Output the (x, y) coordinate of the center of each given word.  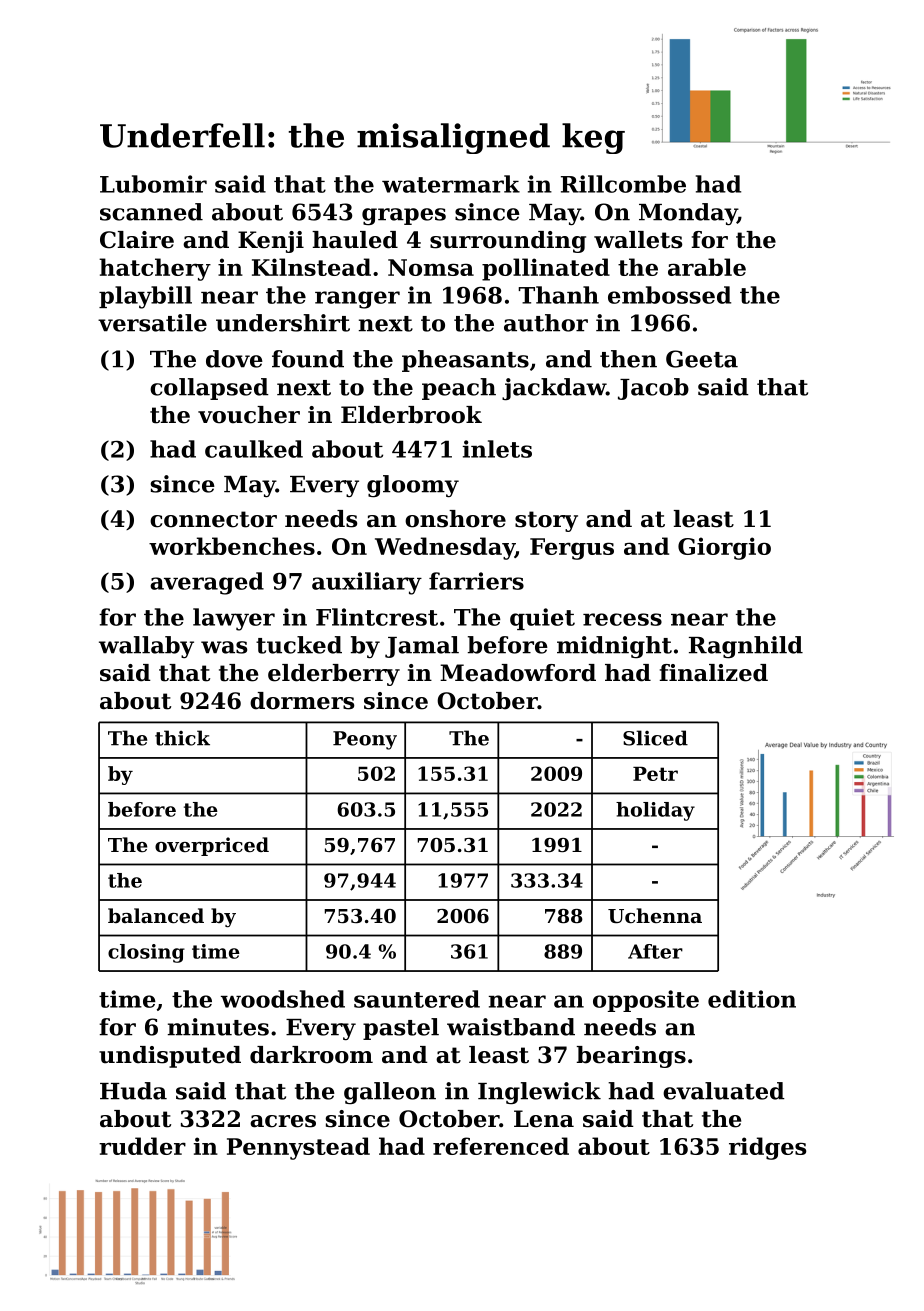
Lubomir (153, 184)
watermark (451, 184)
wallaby (146, 647)
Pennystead (298, 1148)
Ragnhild (746, 647)
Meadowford (518, 673)
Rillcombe (623, 184)
